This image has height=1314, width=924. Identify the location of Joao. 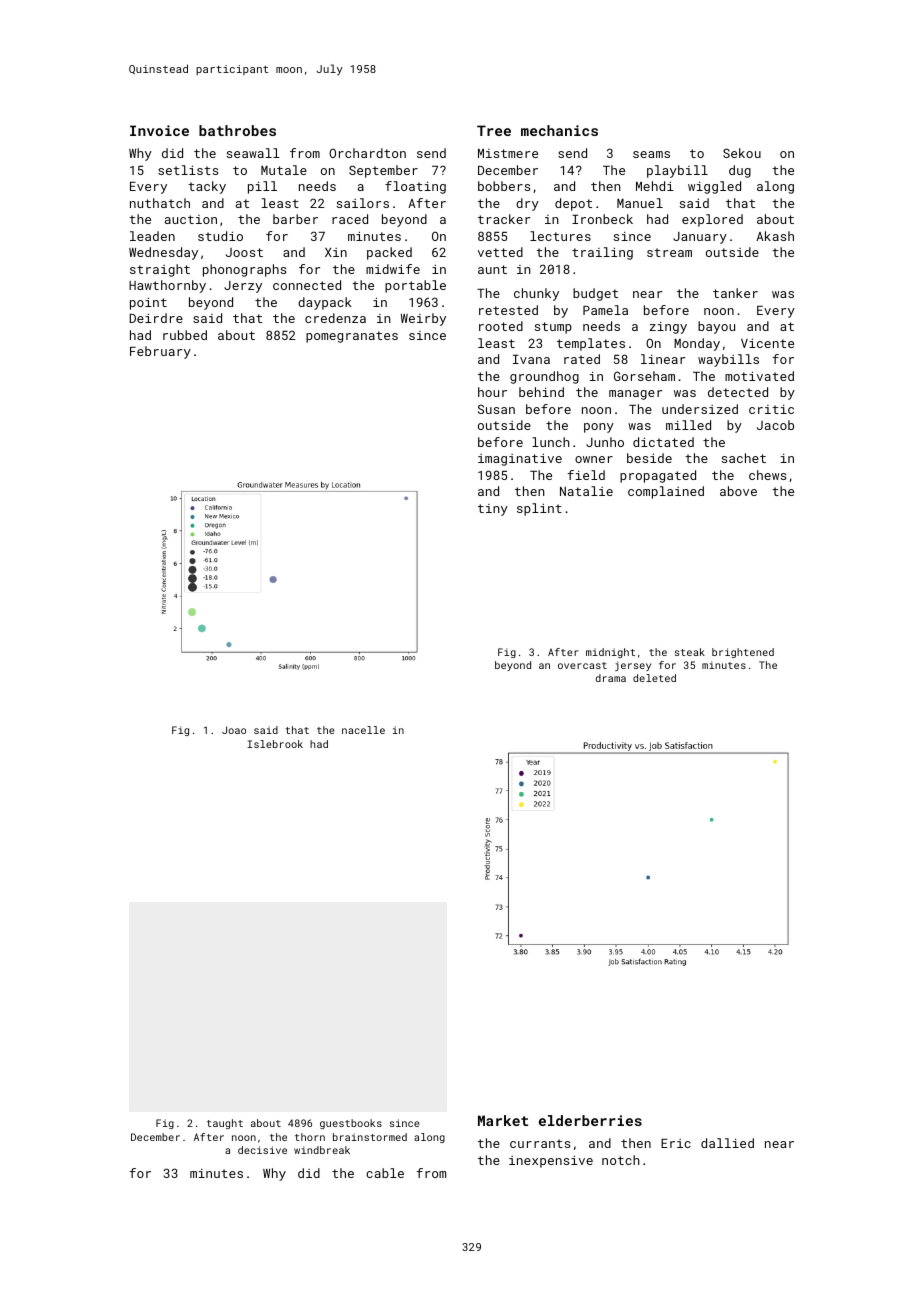
(234, 730).
